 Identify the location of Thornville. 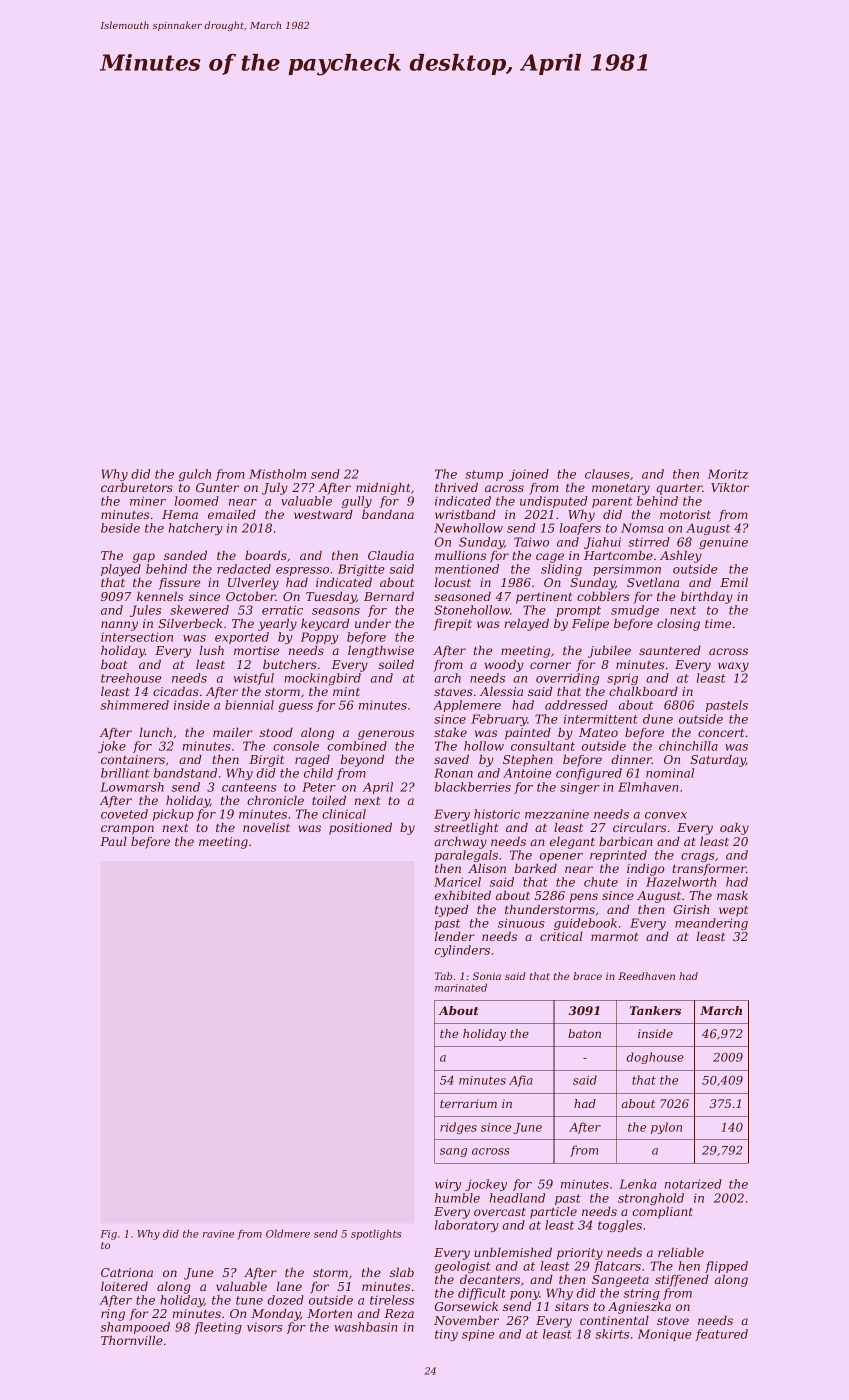
(132, 1340).
